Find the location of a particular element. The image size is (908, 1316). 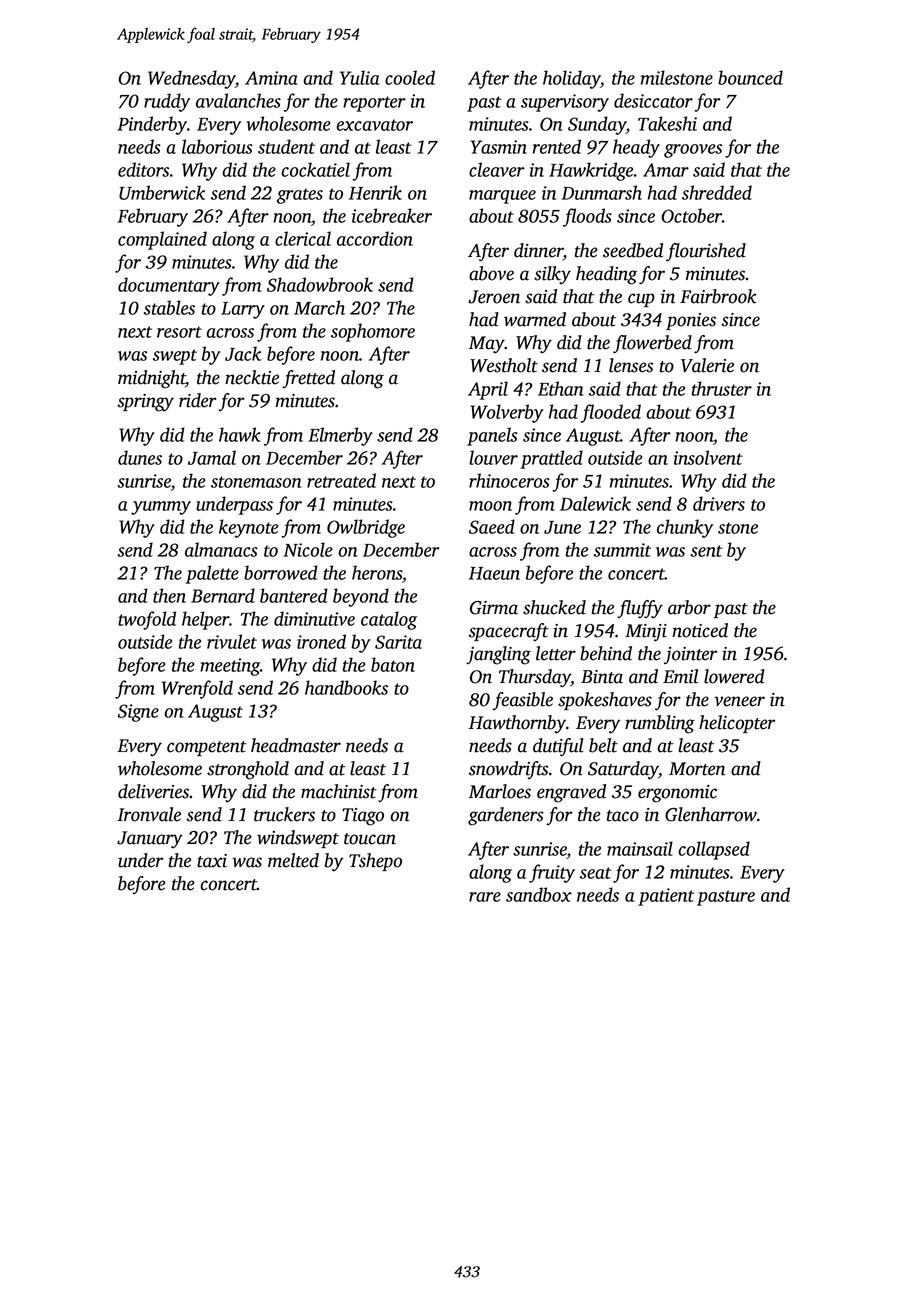

bounced is located at coordinates (750, 77).
